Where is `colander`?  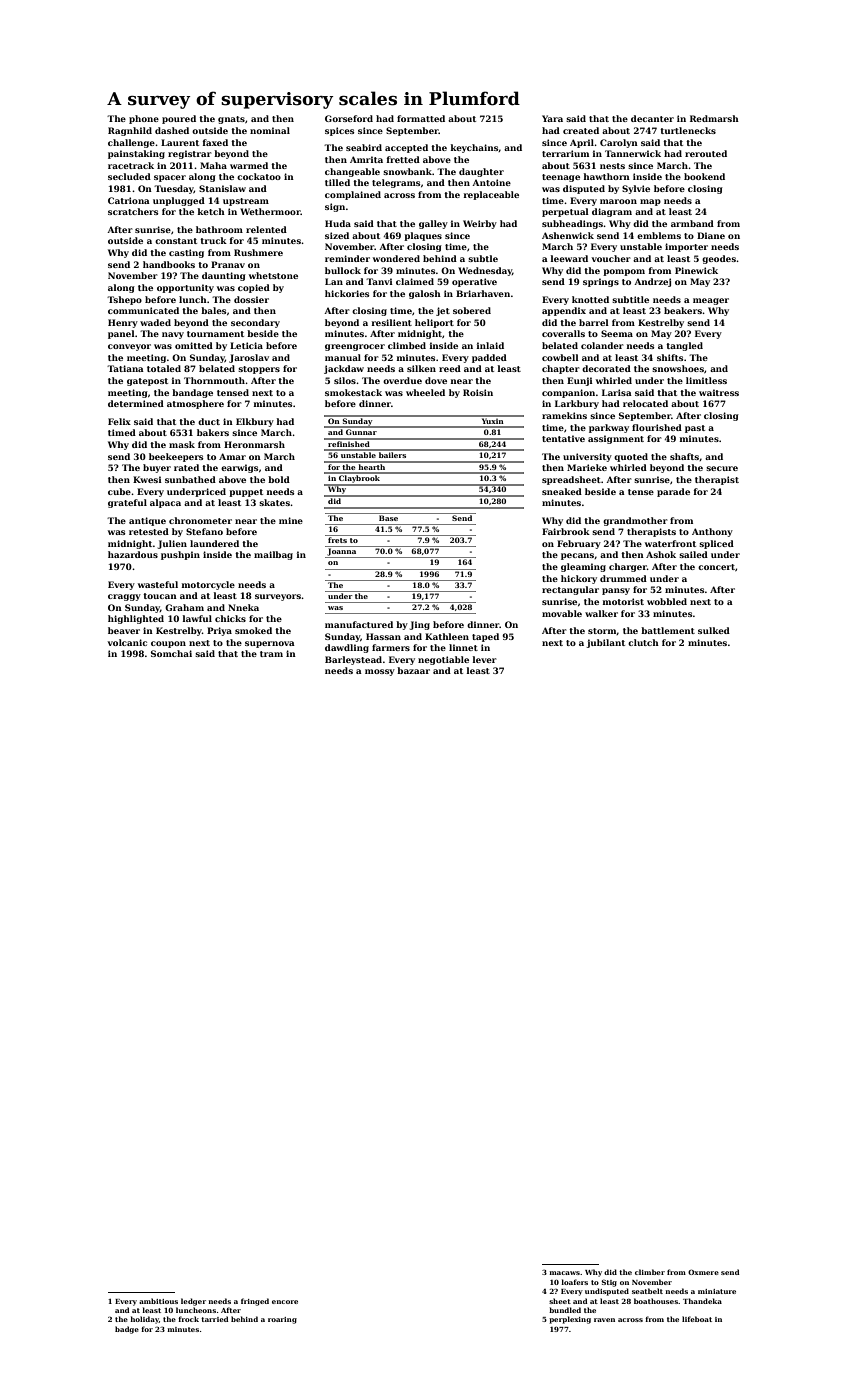 colander is located at coordinates (602, 345).
